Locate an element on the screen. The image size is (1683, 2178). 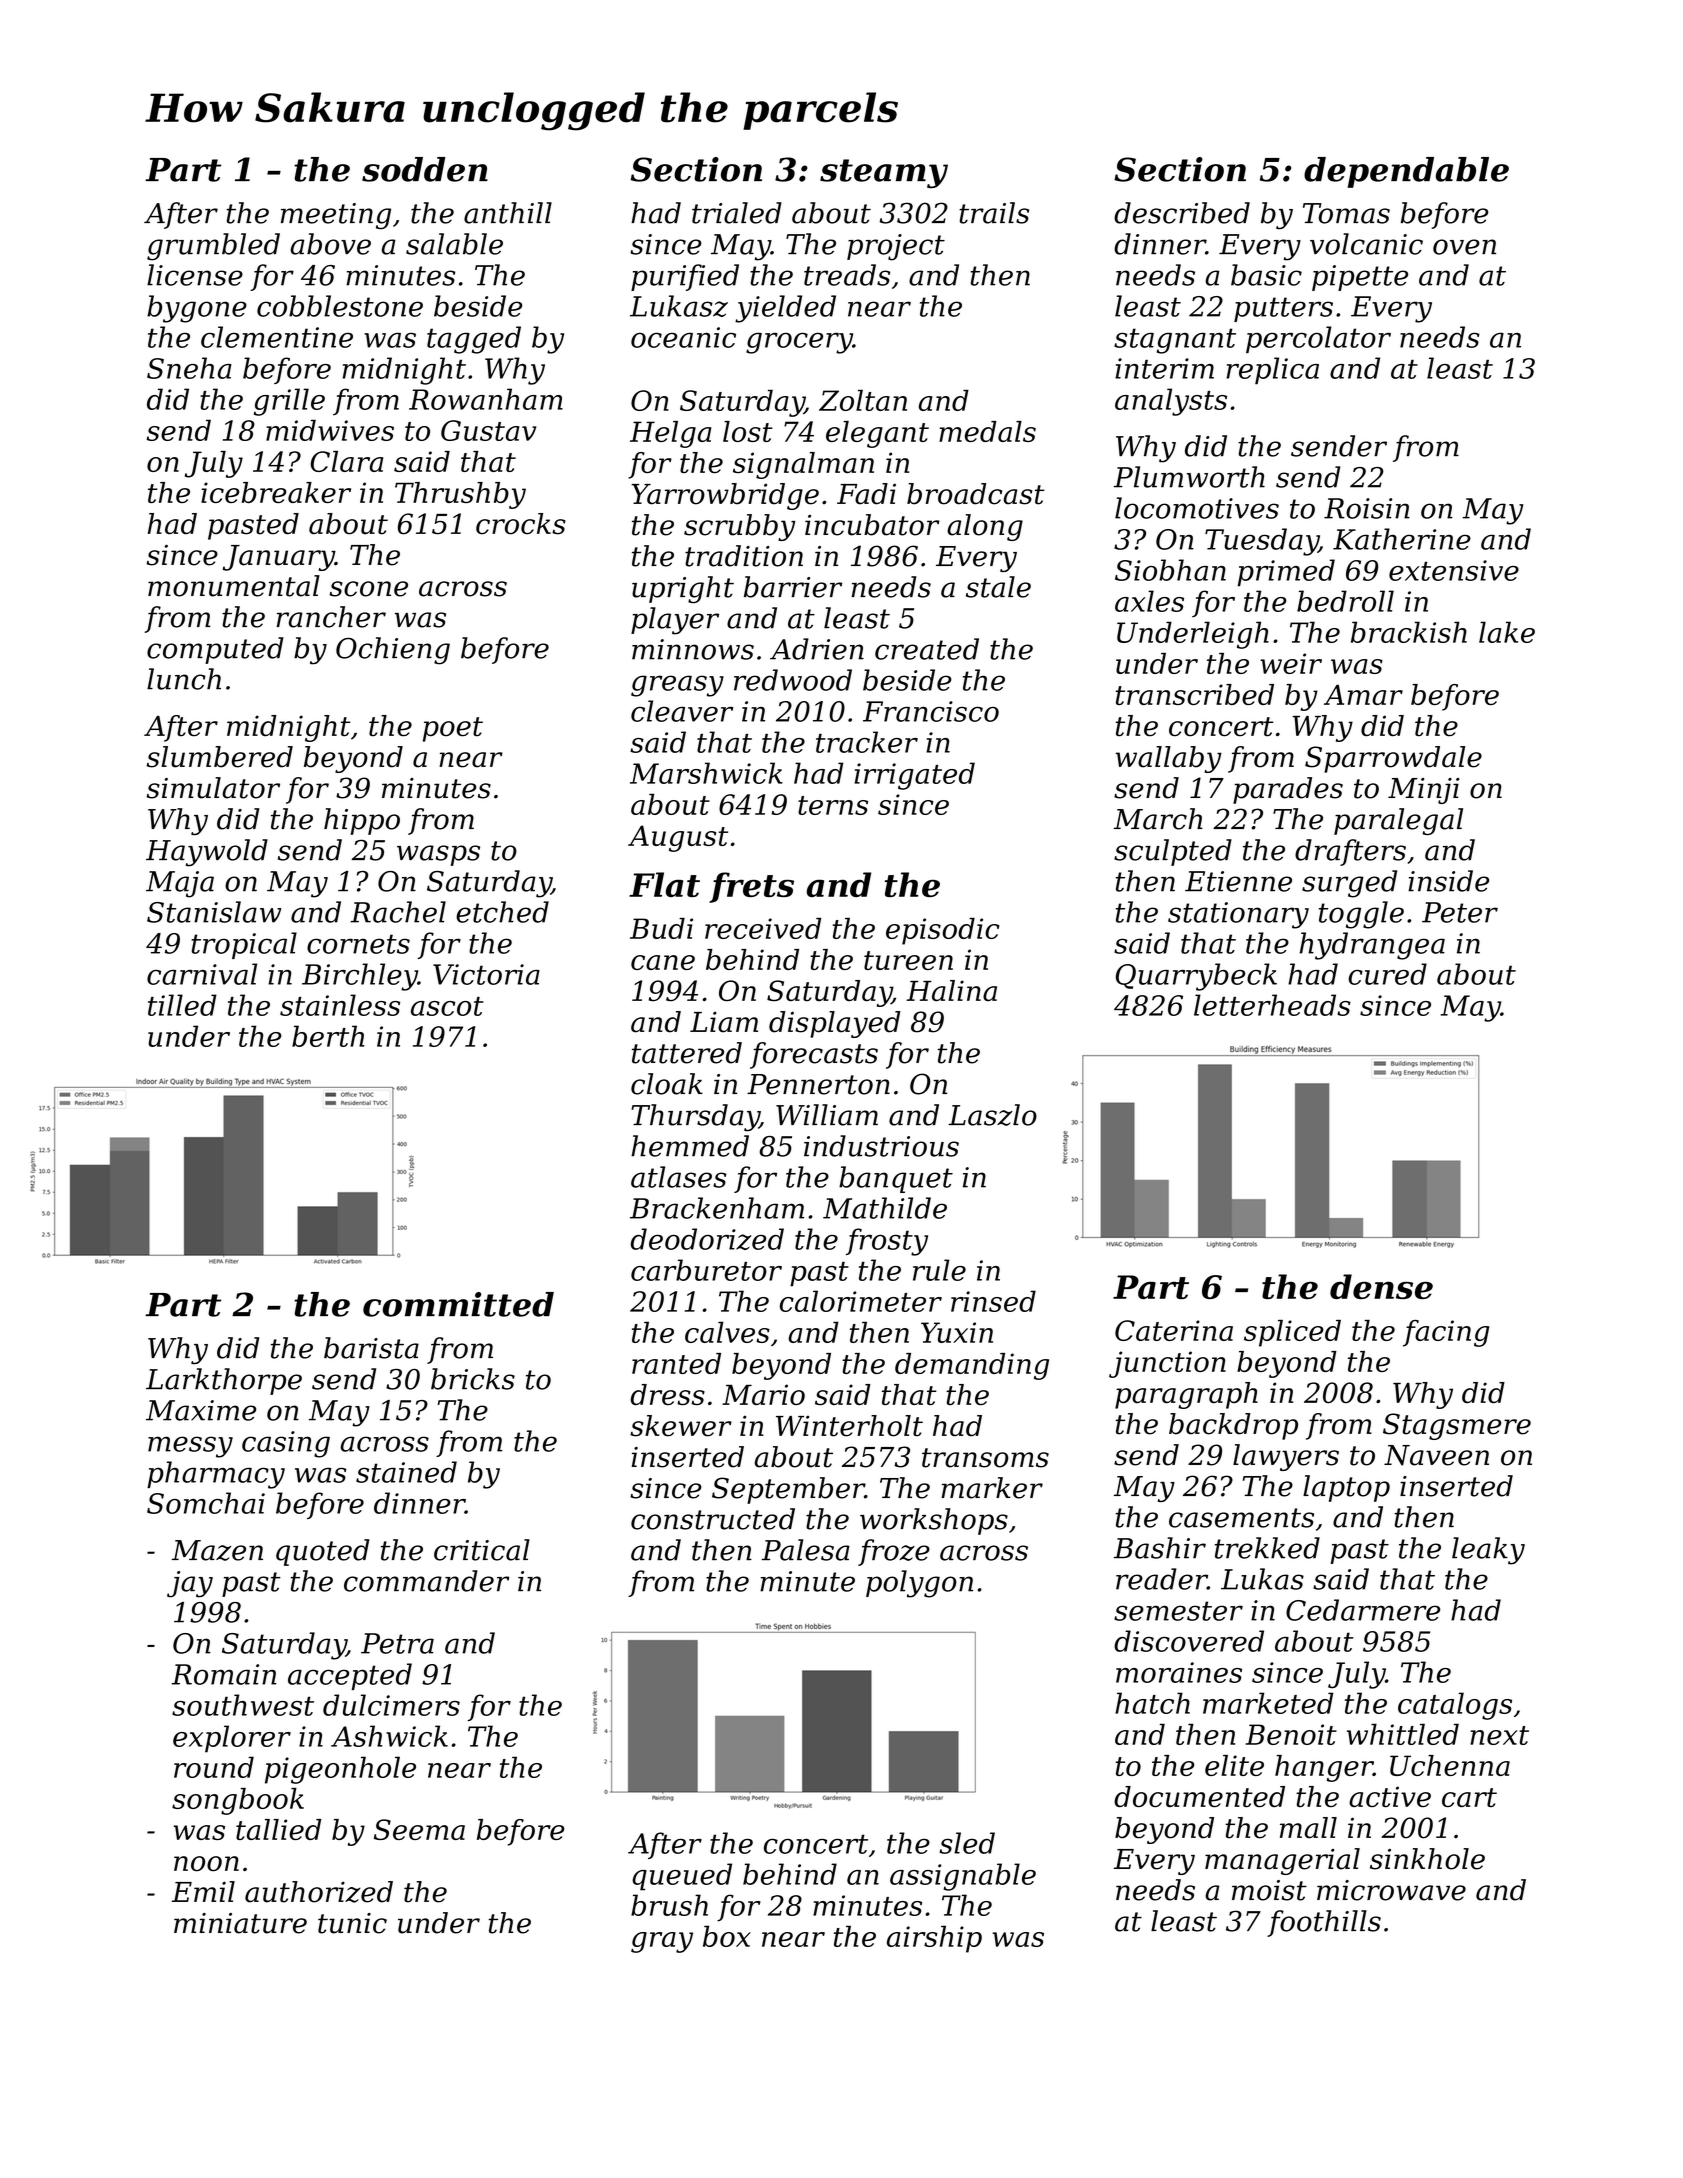
cured is located at coordinates (1388, 974).
